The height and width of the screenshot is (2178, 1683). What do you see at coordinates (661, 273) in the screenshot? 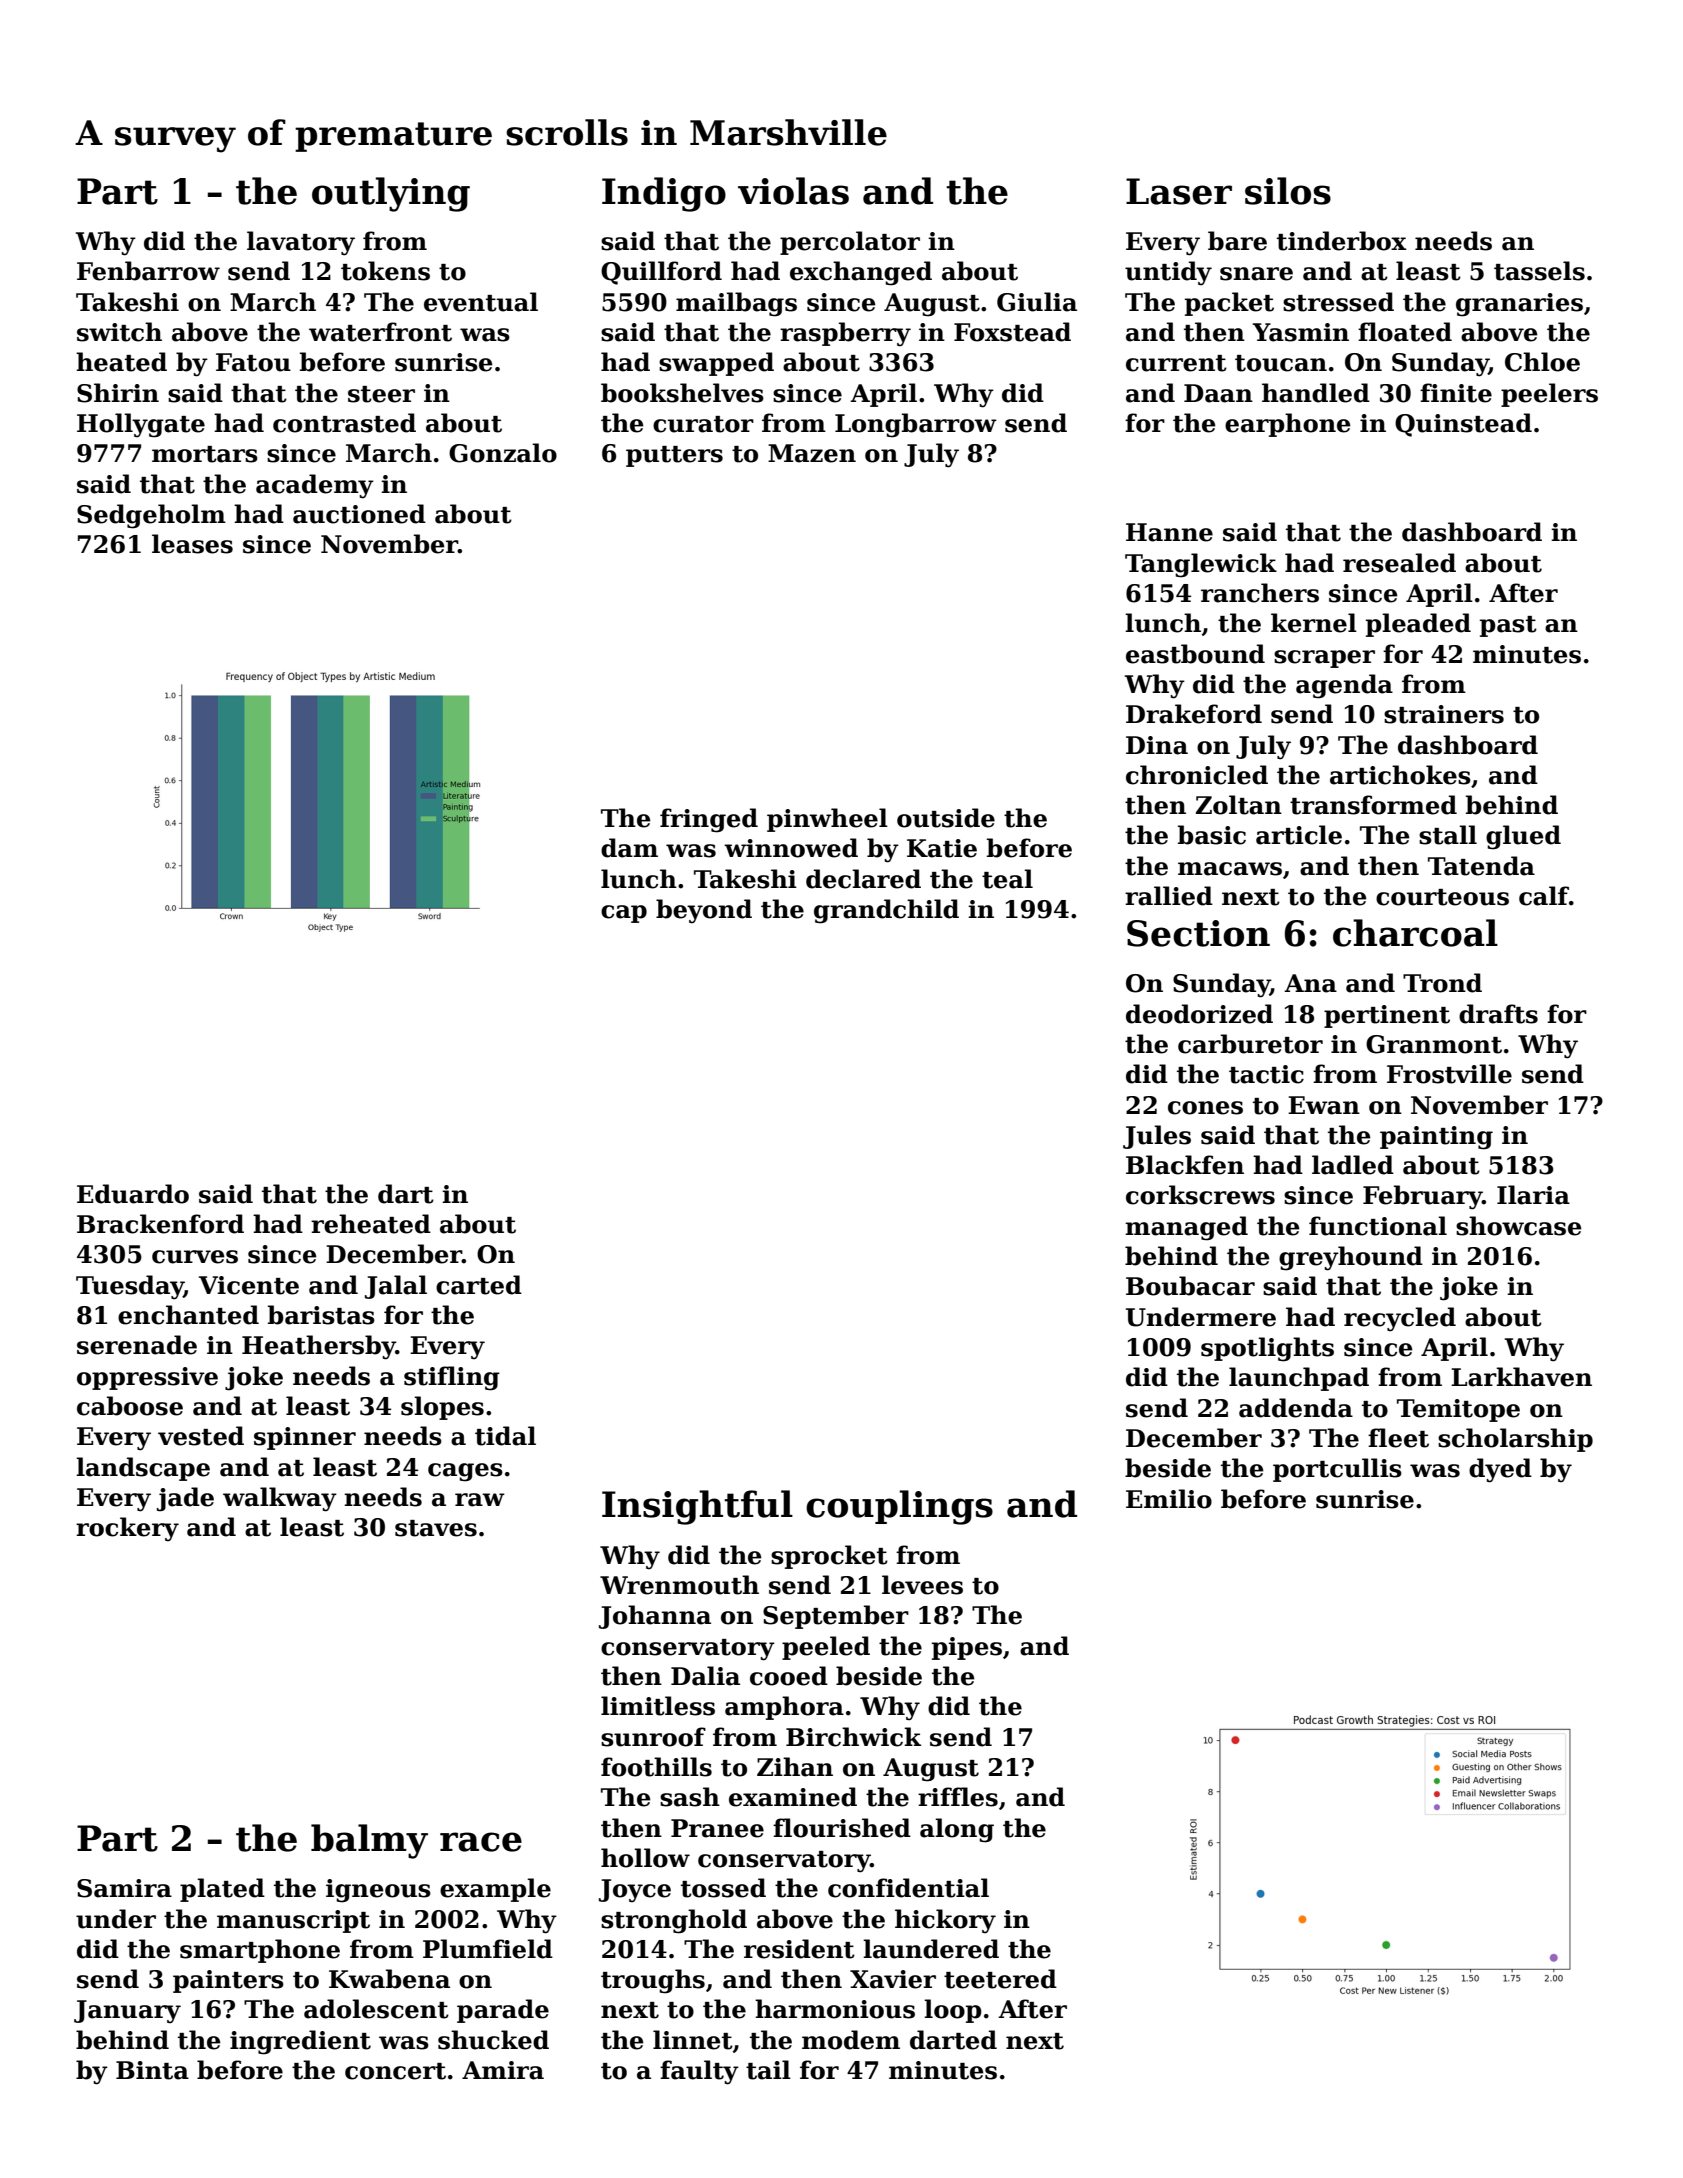
I see `Quillford` at bounding box center [661, 273].
